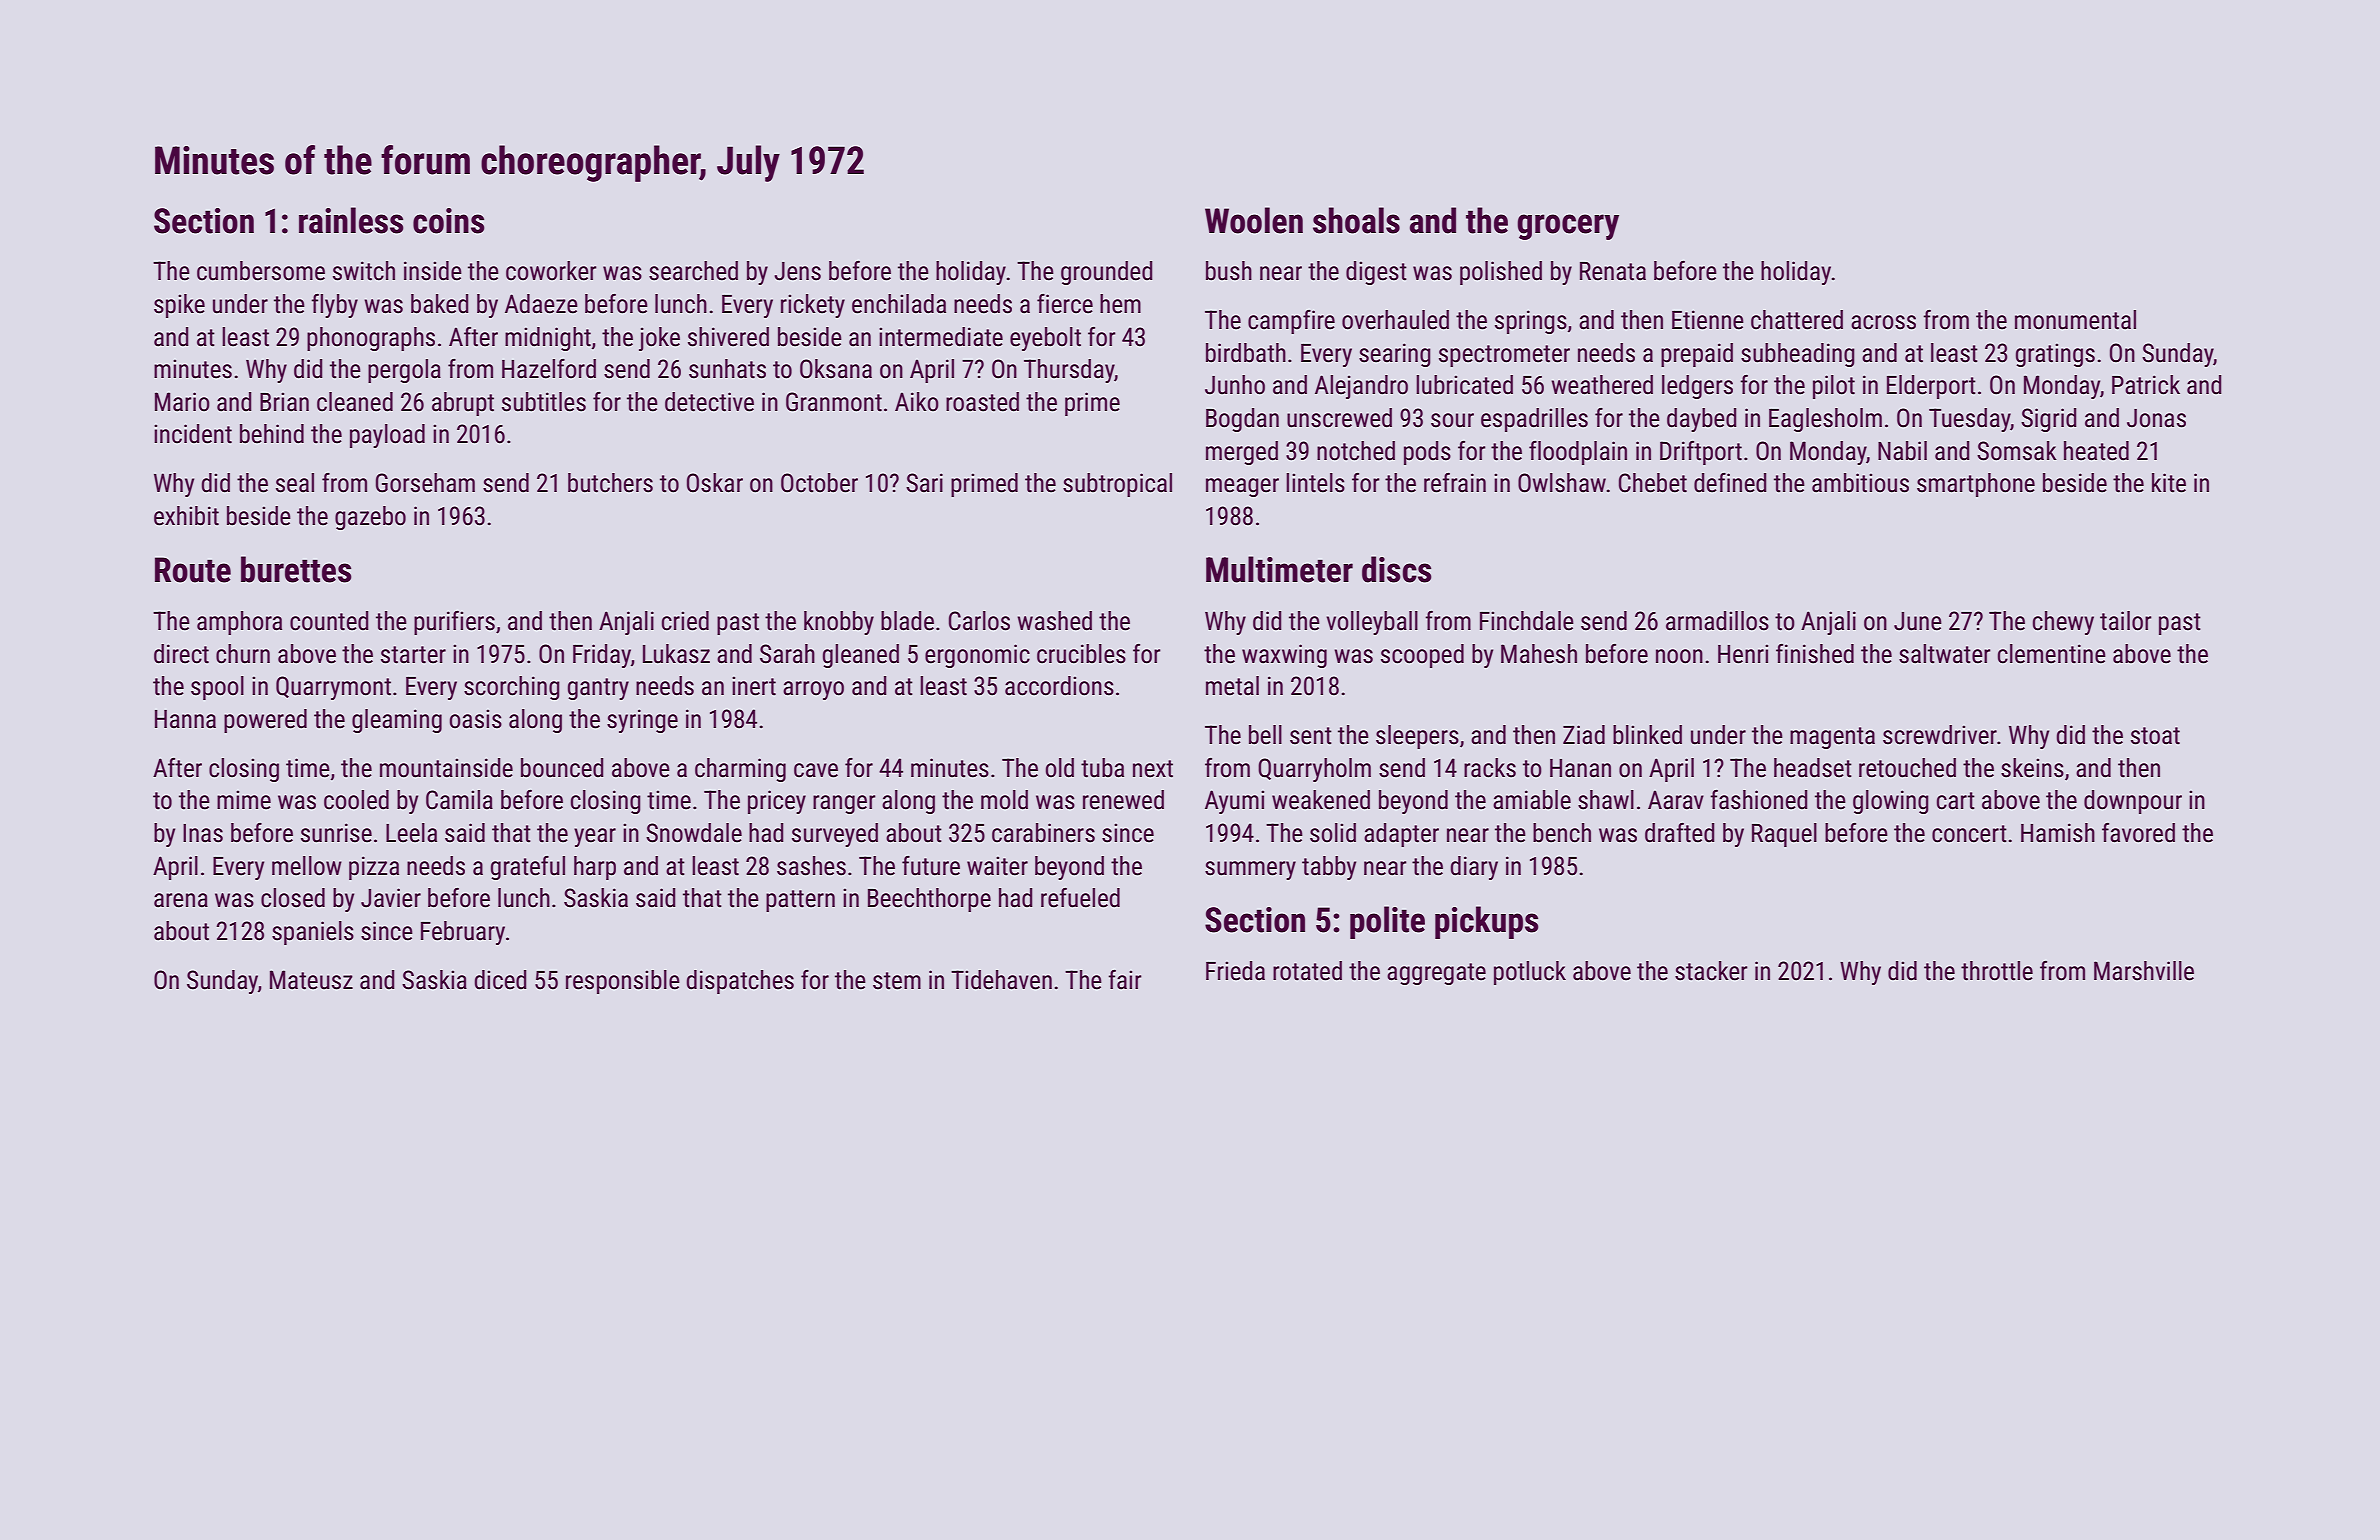 The height and width of the screenshot is (1540, 2380). I want to click on Mateusz, so click(311, 980).
